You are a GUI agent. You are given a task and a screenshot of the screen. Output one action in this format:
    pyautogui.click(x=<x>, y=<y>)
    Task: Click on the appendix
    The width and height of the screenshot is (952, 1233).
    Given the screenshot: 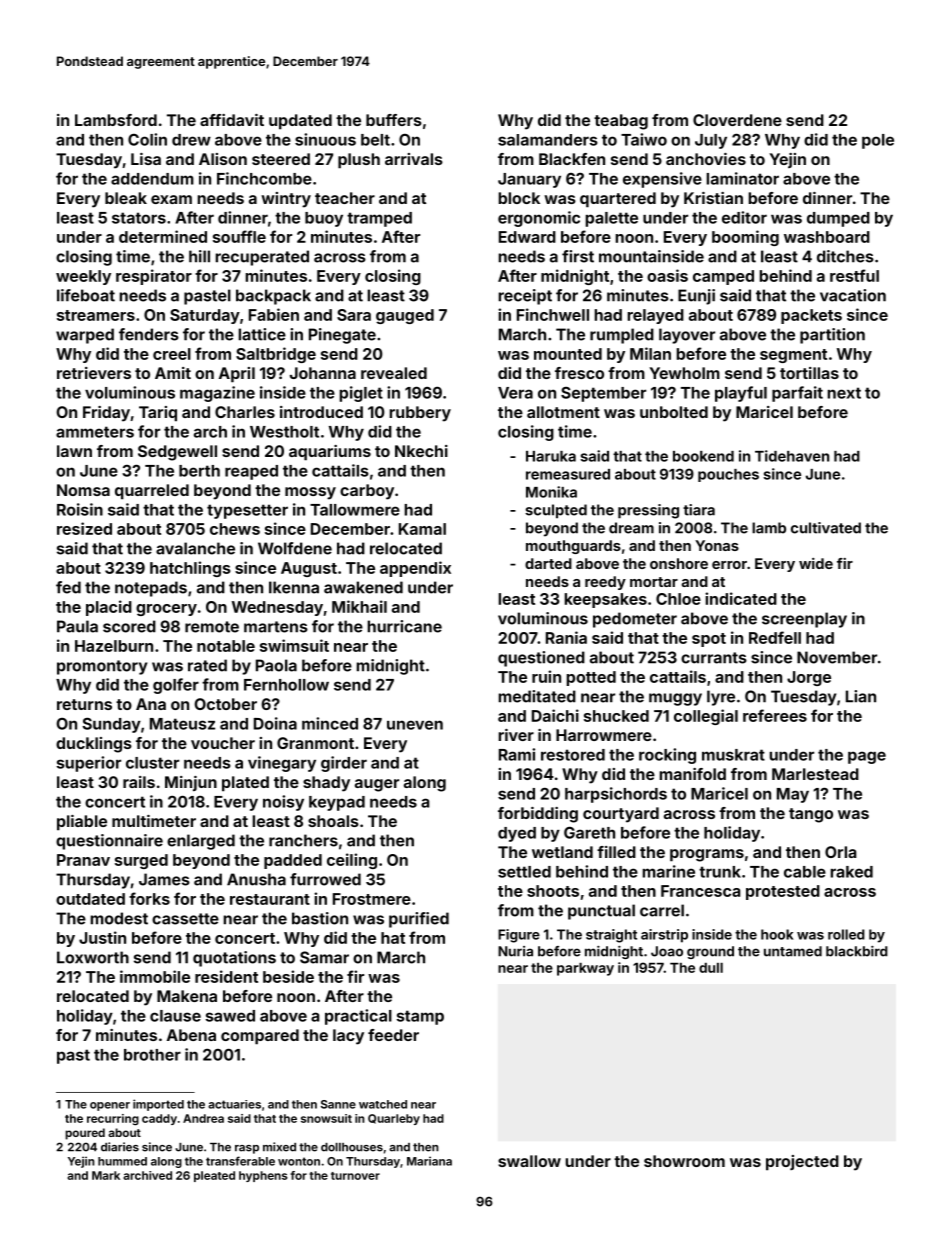 What is the action you would take?
    pyautogui.click(x=415, y=569)
